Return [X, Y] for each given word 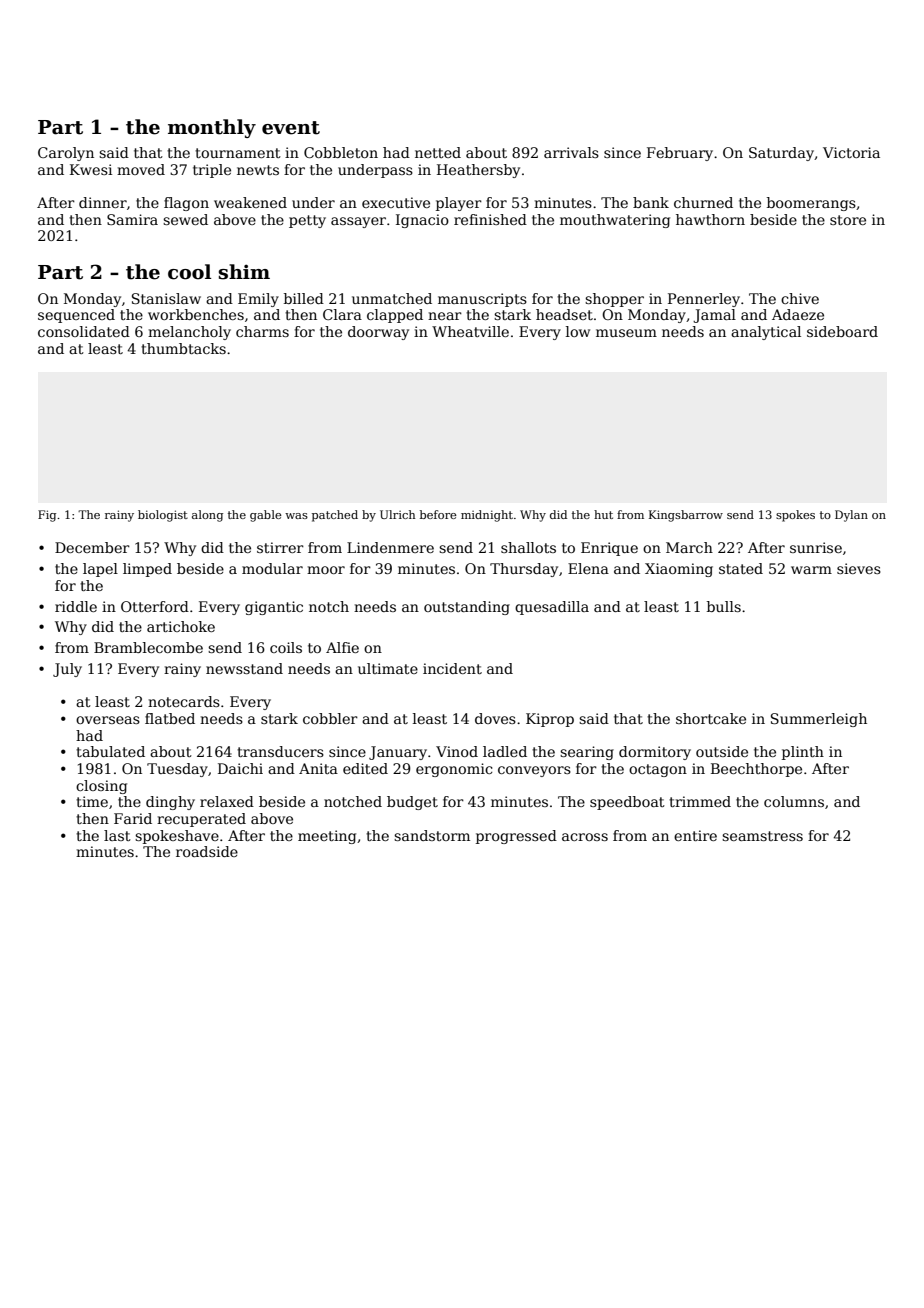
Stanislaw [166, 298]
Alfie [342, 647]
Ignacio [422, 221]
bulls [724, 606]
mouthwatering [615, 221]
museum [626, 333]
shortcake [711, 718]
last [117, 835]
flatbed [170, 718]
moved [141, 169]
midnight [487, 516]
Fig [47, 516]
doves [495, 718]
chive [800, 298]
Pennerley [704, 300]
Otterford [155, 606]
